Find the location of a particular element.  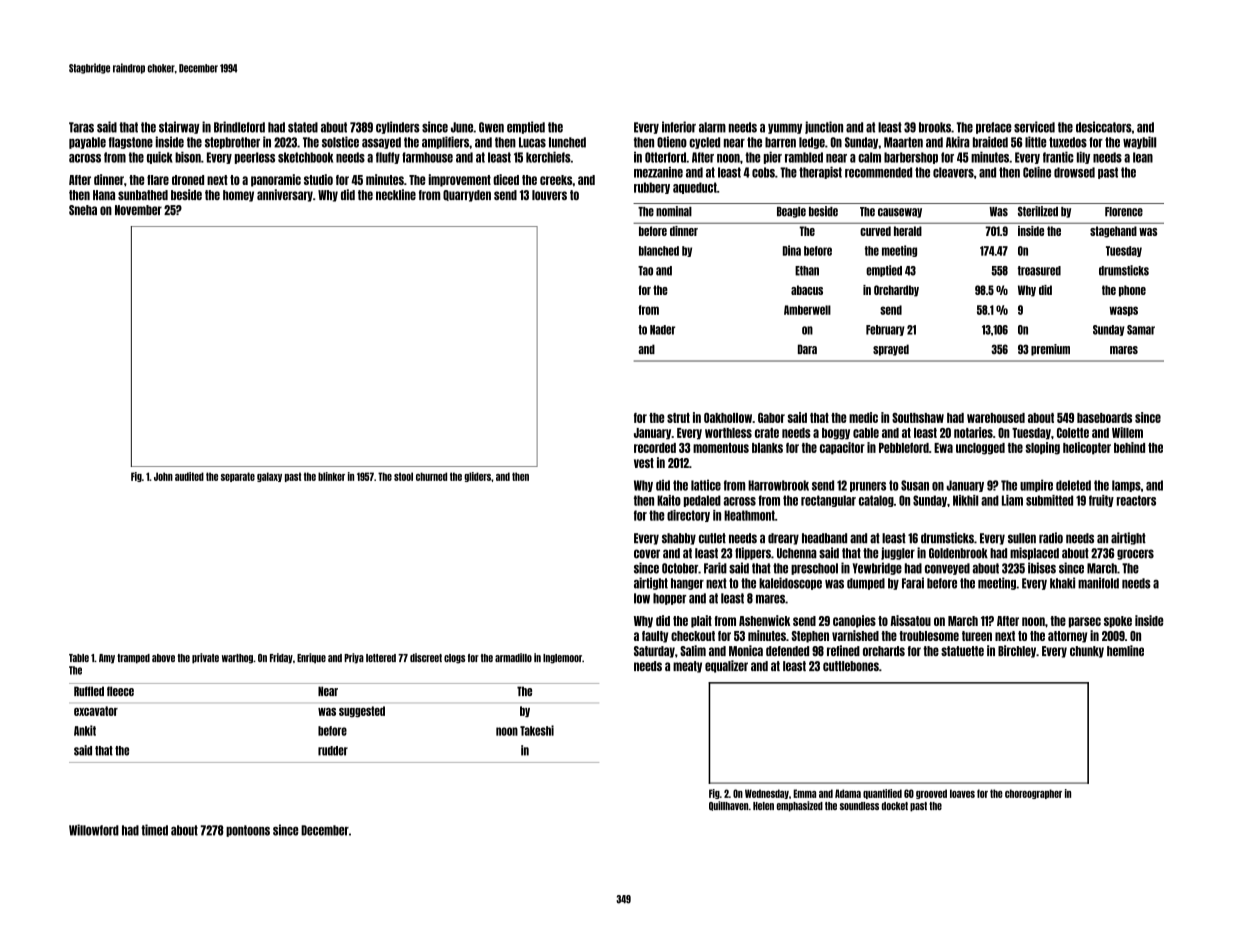

Nader is located at coordinates (662, 330).
